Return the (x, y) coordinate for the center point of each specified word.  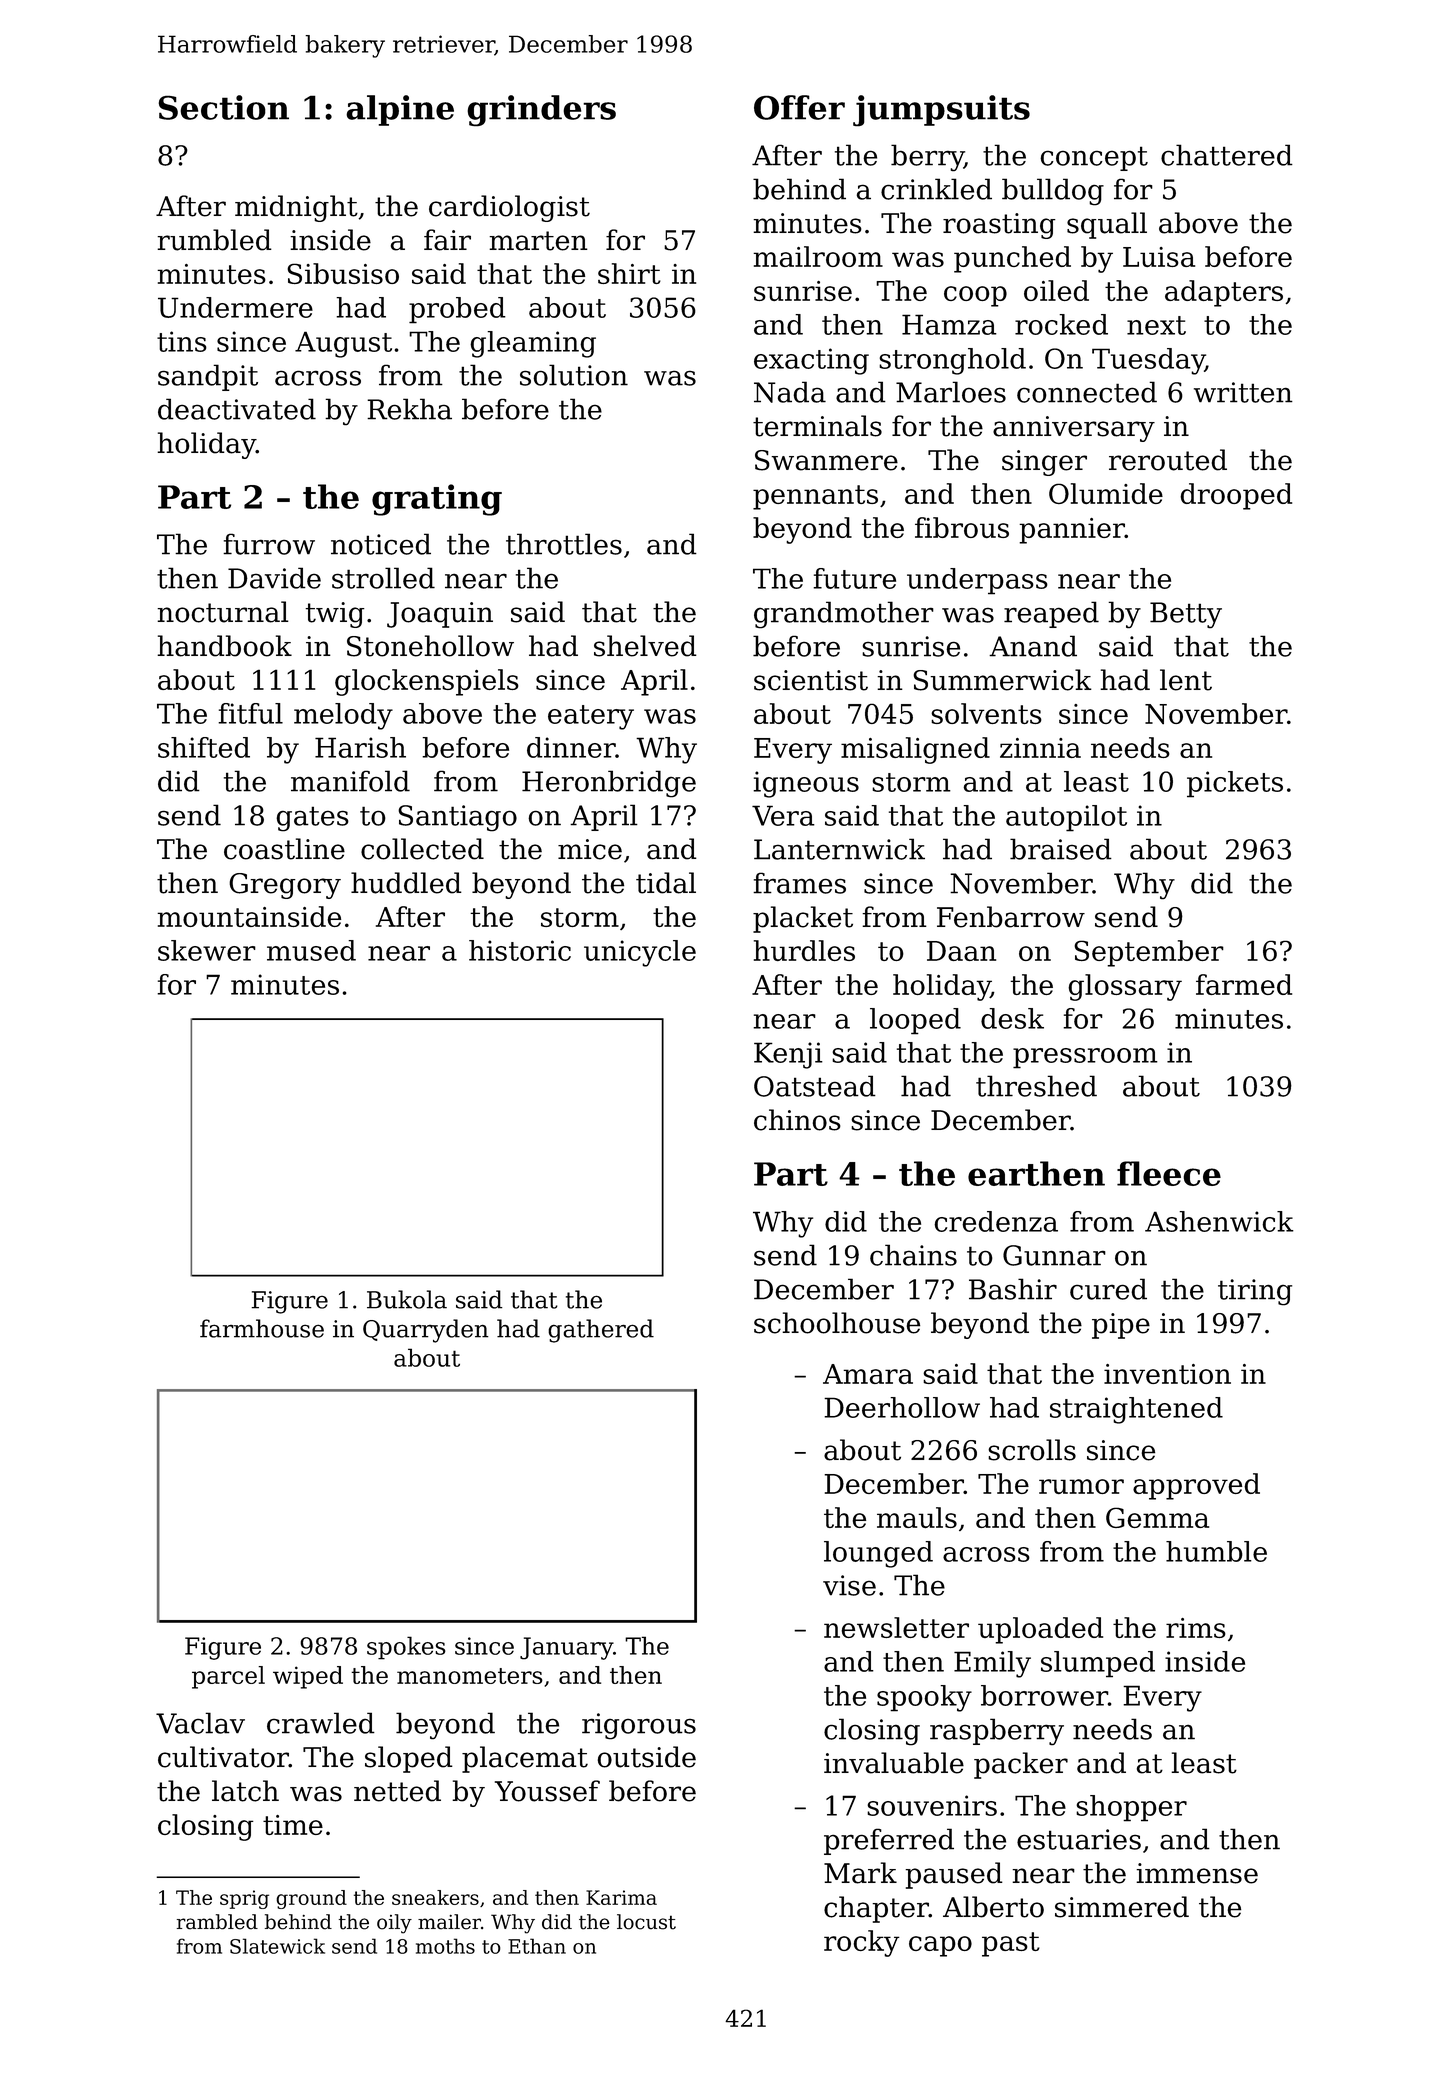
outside (646, 1757)
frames (799, 883)
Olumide (1106, 493)
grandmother (844, 615)
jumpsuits (941, 111)
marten (538, 241)
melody (343, 716)
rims (1196, 1628)
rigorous (639, 1726)
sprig (244, 1899)
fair (447, 240)
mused (311, 950)
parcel (228, 1677)
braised (1061, 849)
